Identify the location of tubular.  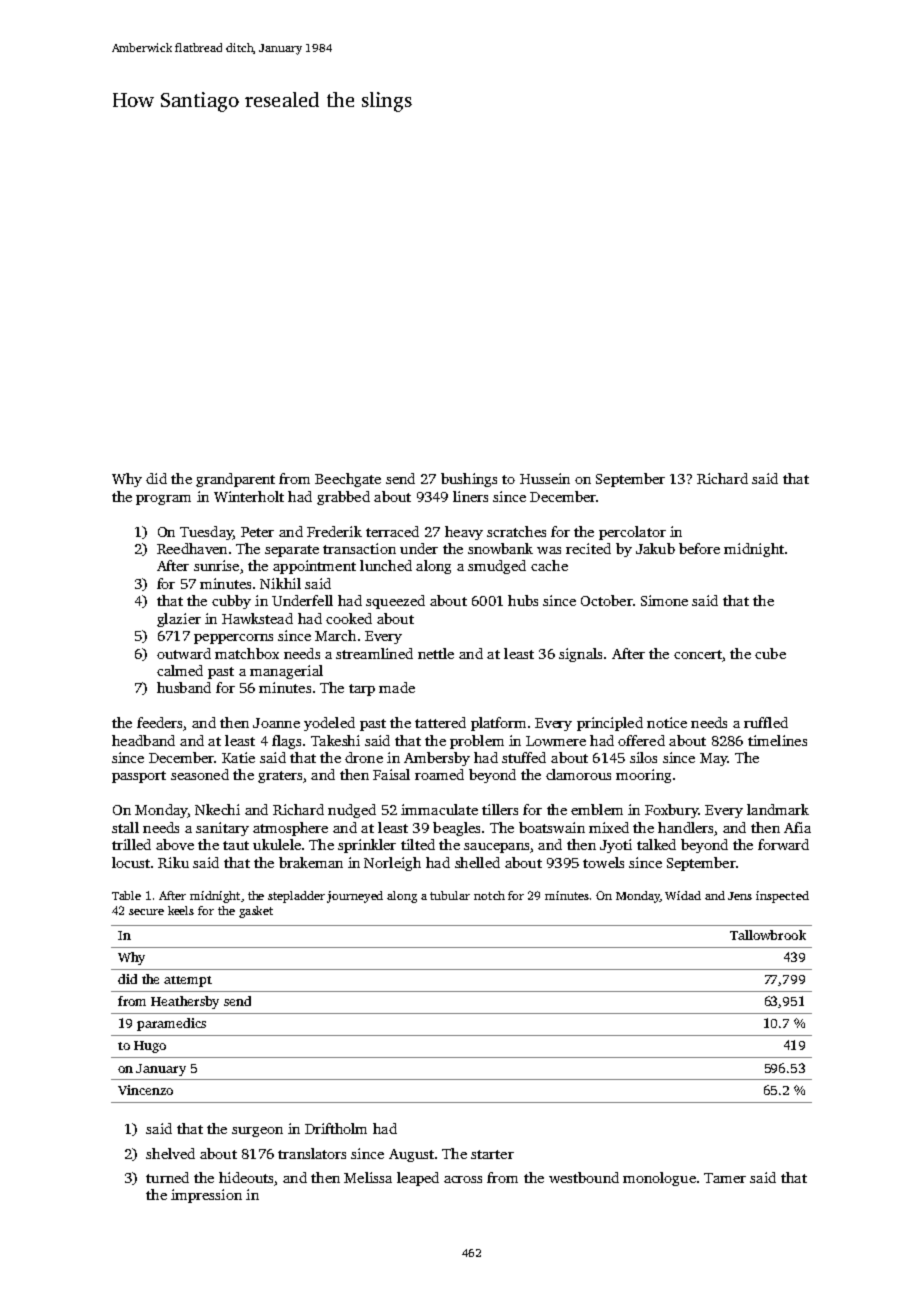
(450, 895).
